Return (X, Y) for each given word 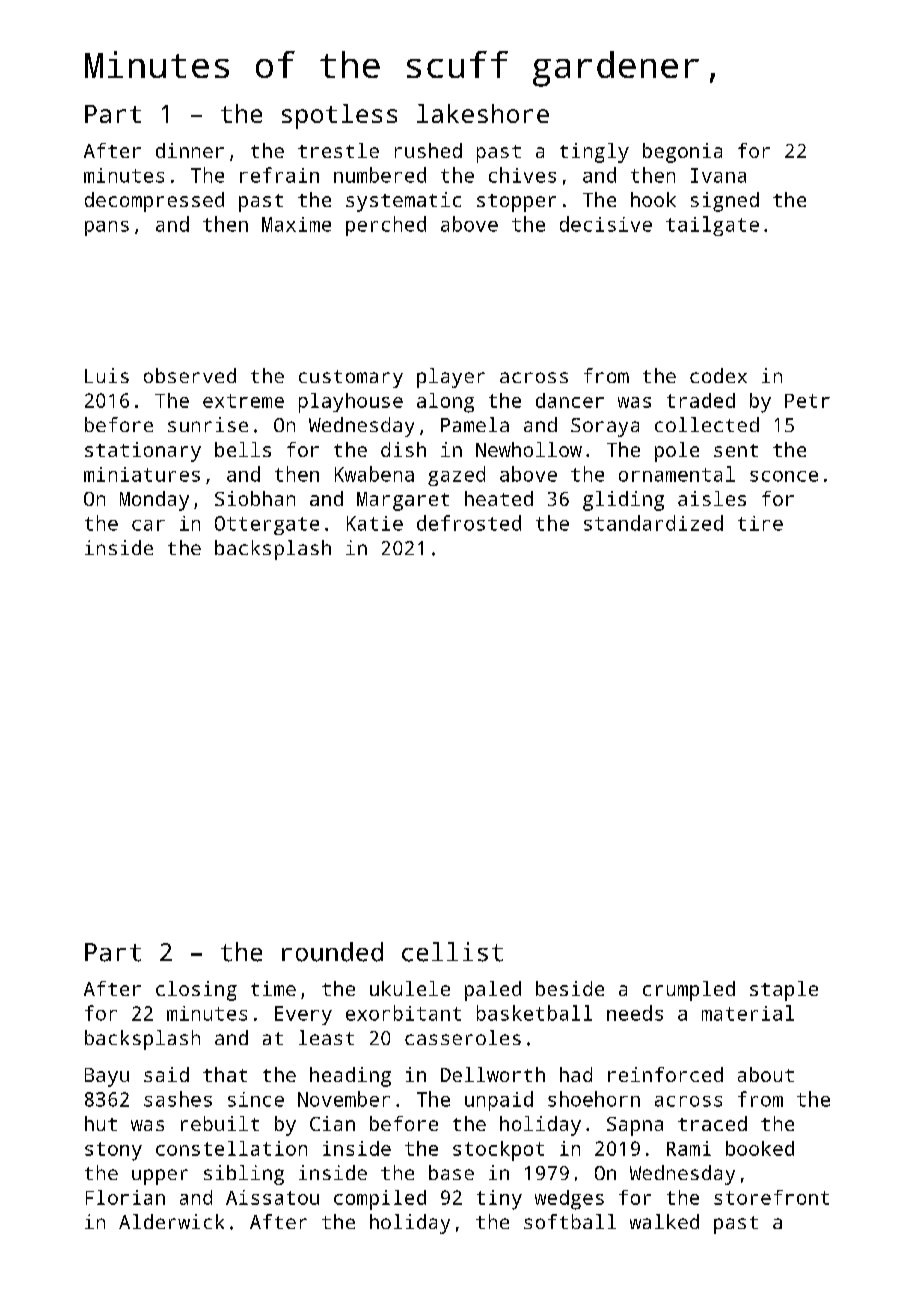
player (451, 378)
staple (784, 991)
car (148, 525)
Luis (107, 375)
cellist (452, 952)
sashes (178, 1099)
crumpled (689, 991)
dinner (190, 150)
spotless (339, 116)
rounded (332, 952)
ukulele (410, 988)
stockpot (498, 1151)
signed (725, 202)
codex (718, 375)
